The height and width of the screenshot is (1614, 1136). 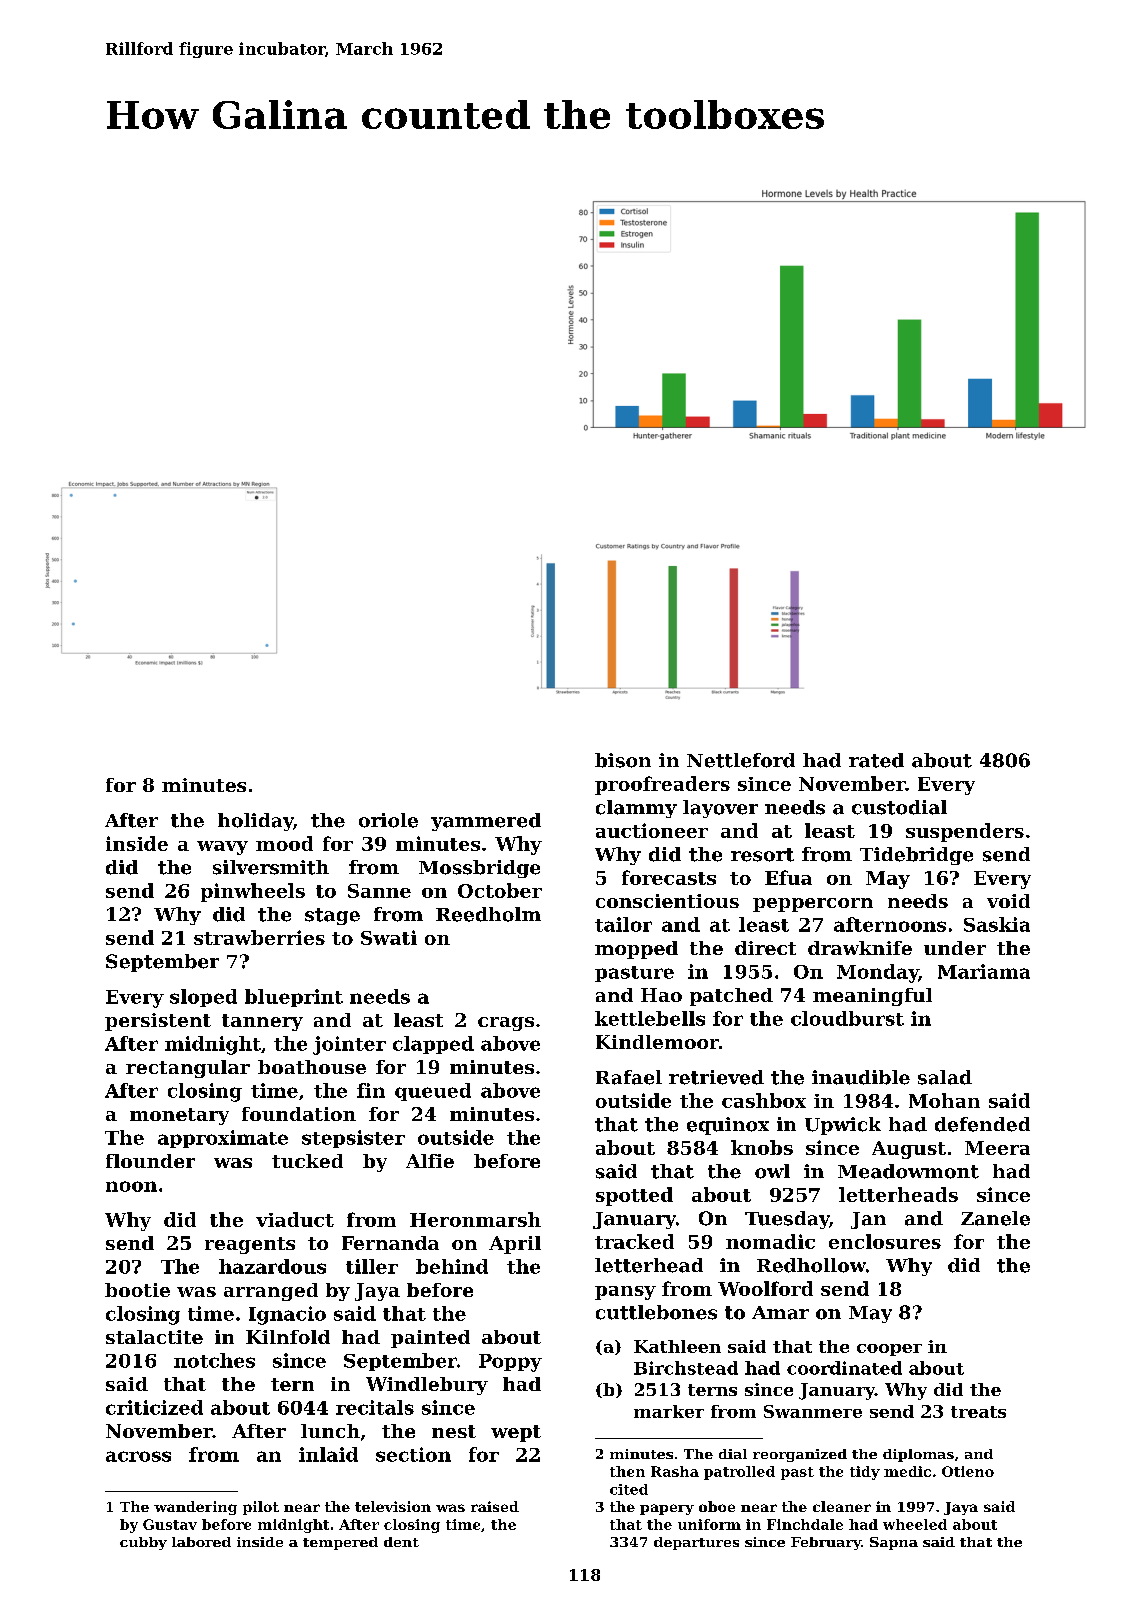 I want to click on rated, so click(x=876, y=760).
